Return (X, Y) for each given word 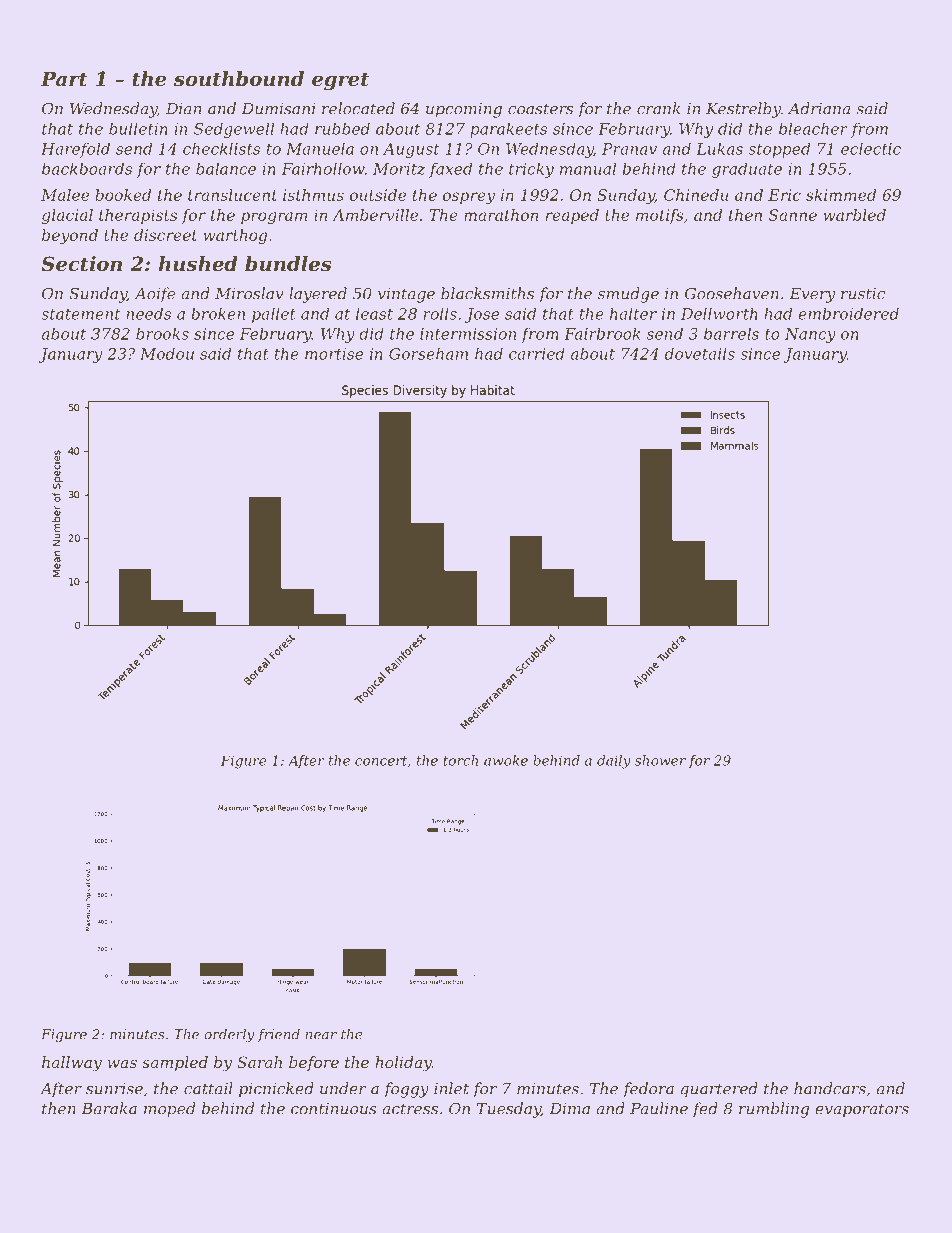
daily (614, 762)
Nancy (810, 335)
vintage (406, 295)
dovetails (700, 354)
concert (381, 761)
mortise (334, 354)
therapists (138, 216)
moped (169, 1110)
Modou (167, 354)
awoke (506, 760)
